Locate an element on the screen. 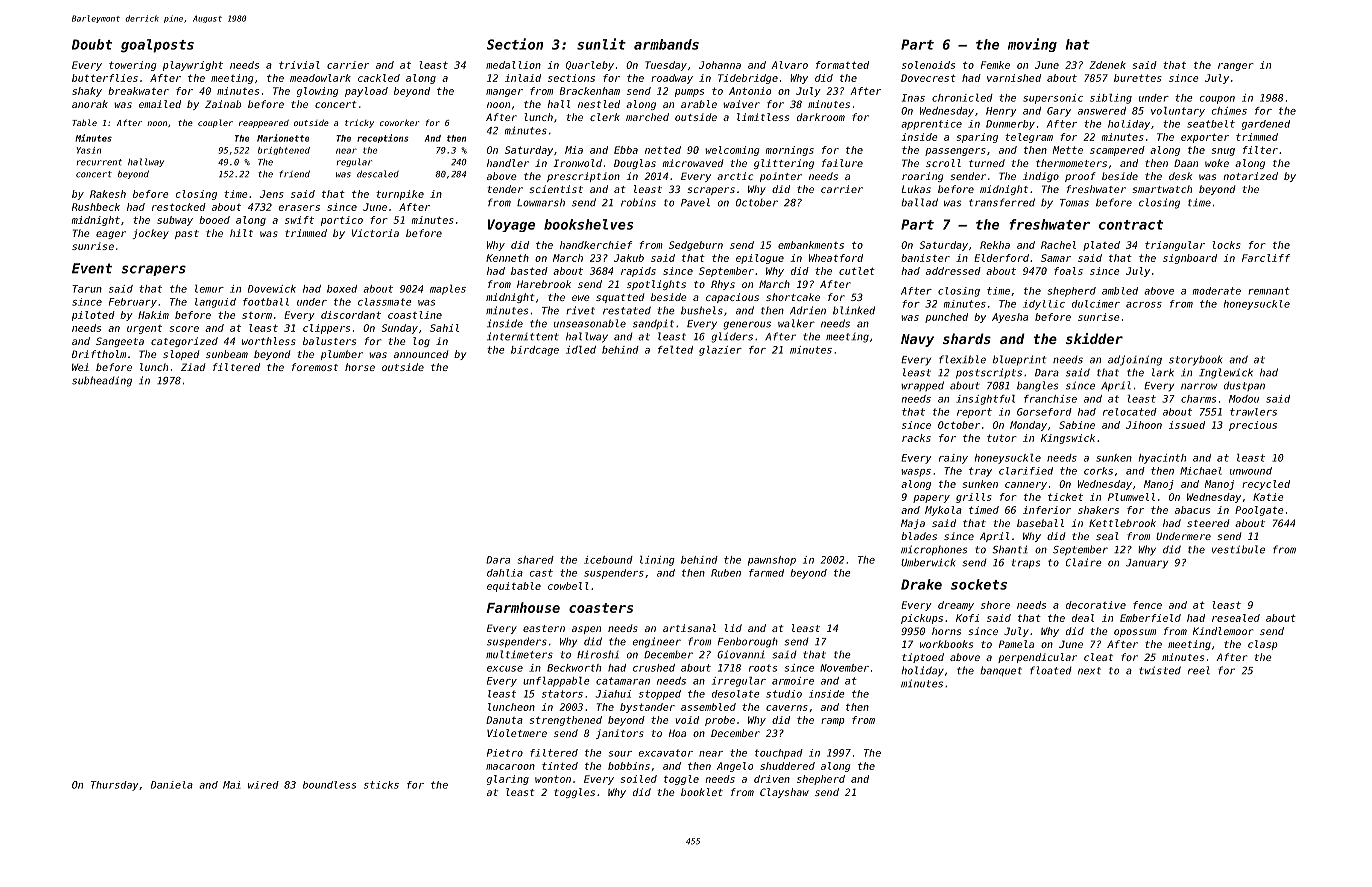 This screenshot has height=887, width=1372. subheading is located at coordinates (102, 381).
